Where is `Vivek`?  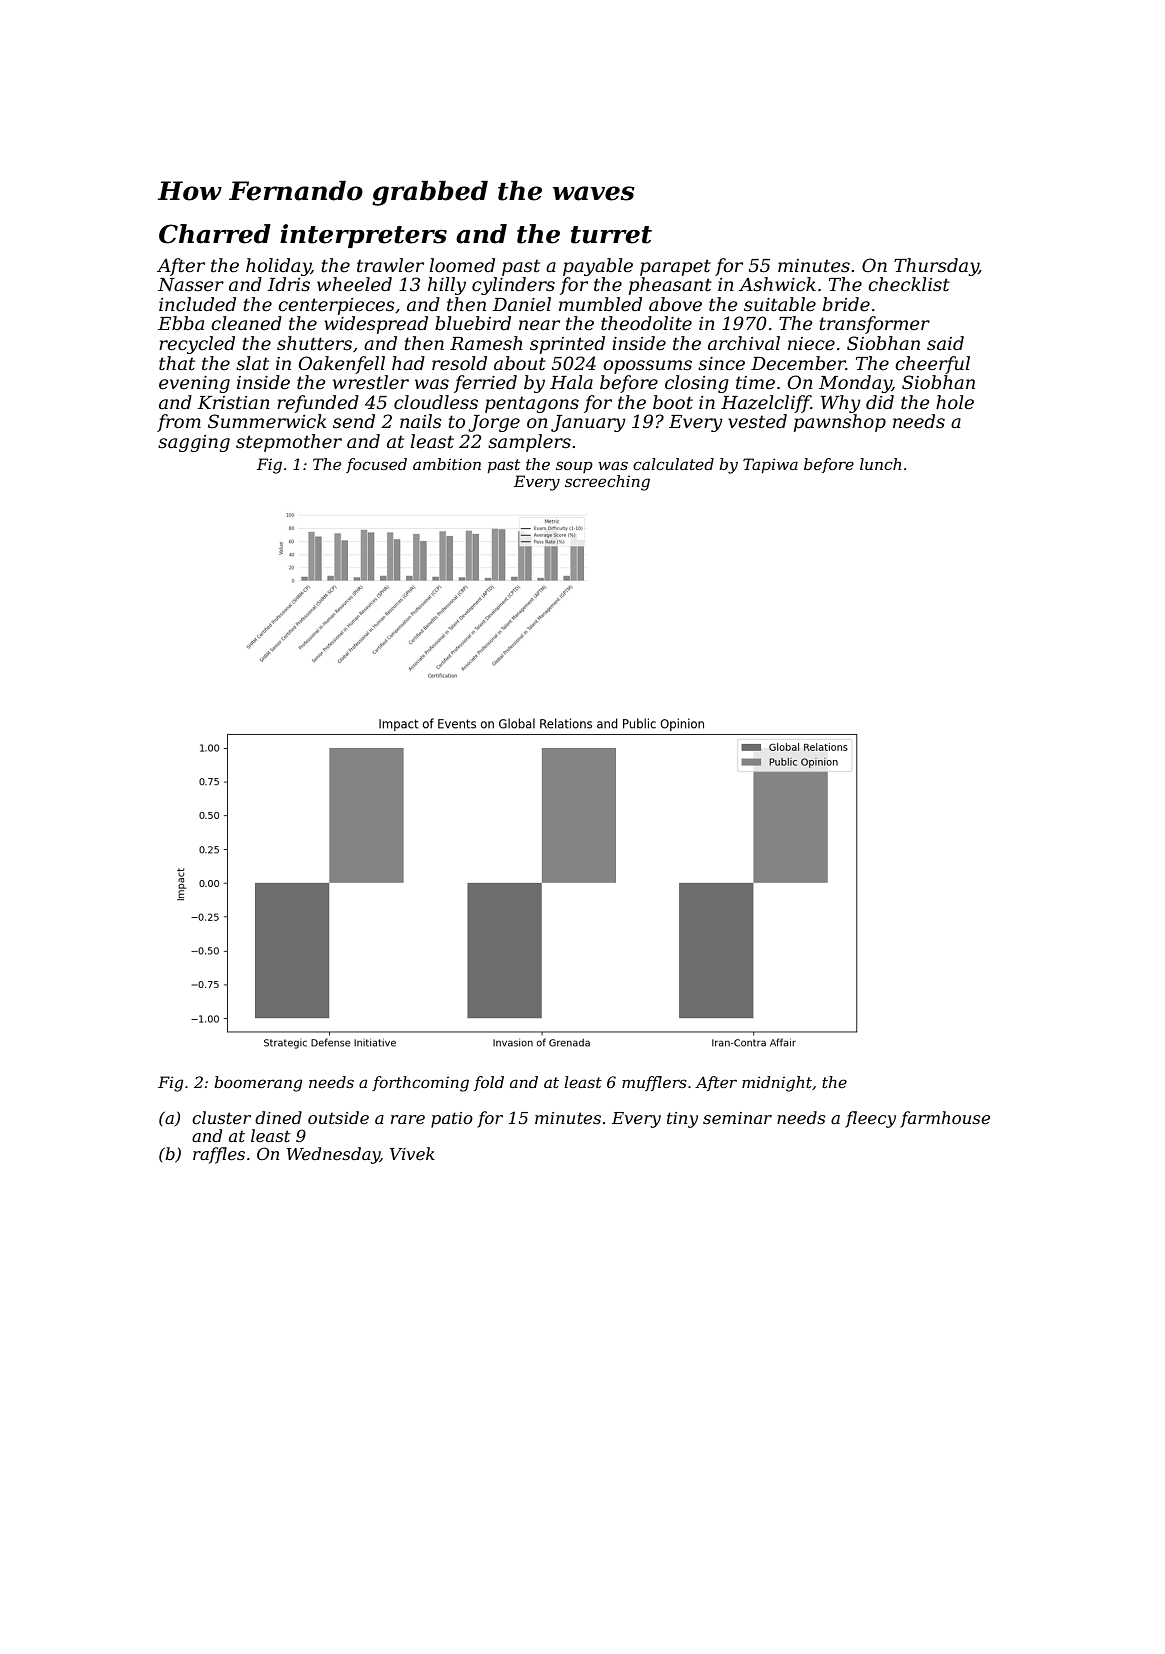 Vivek is located at coordinates (412, 1153).
